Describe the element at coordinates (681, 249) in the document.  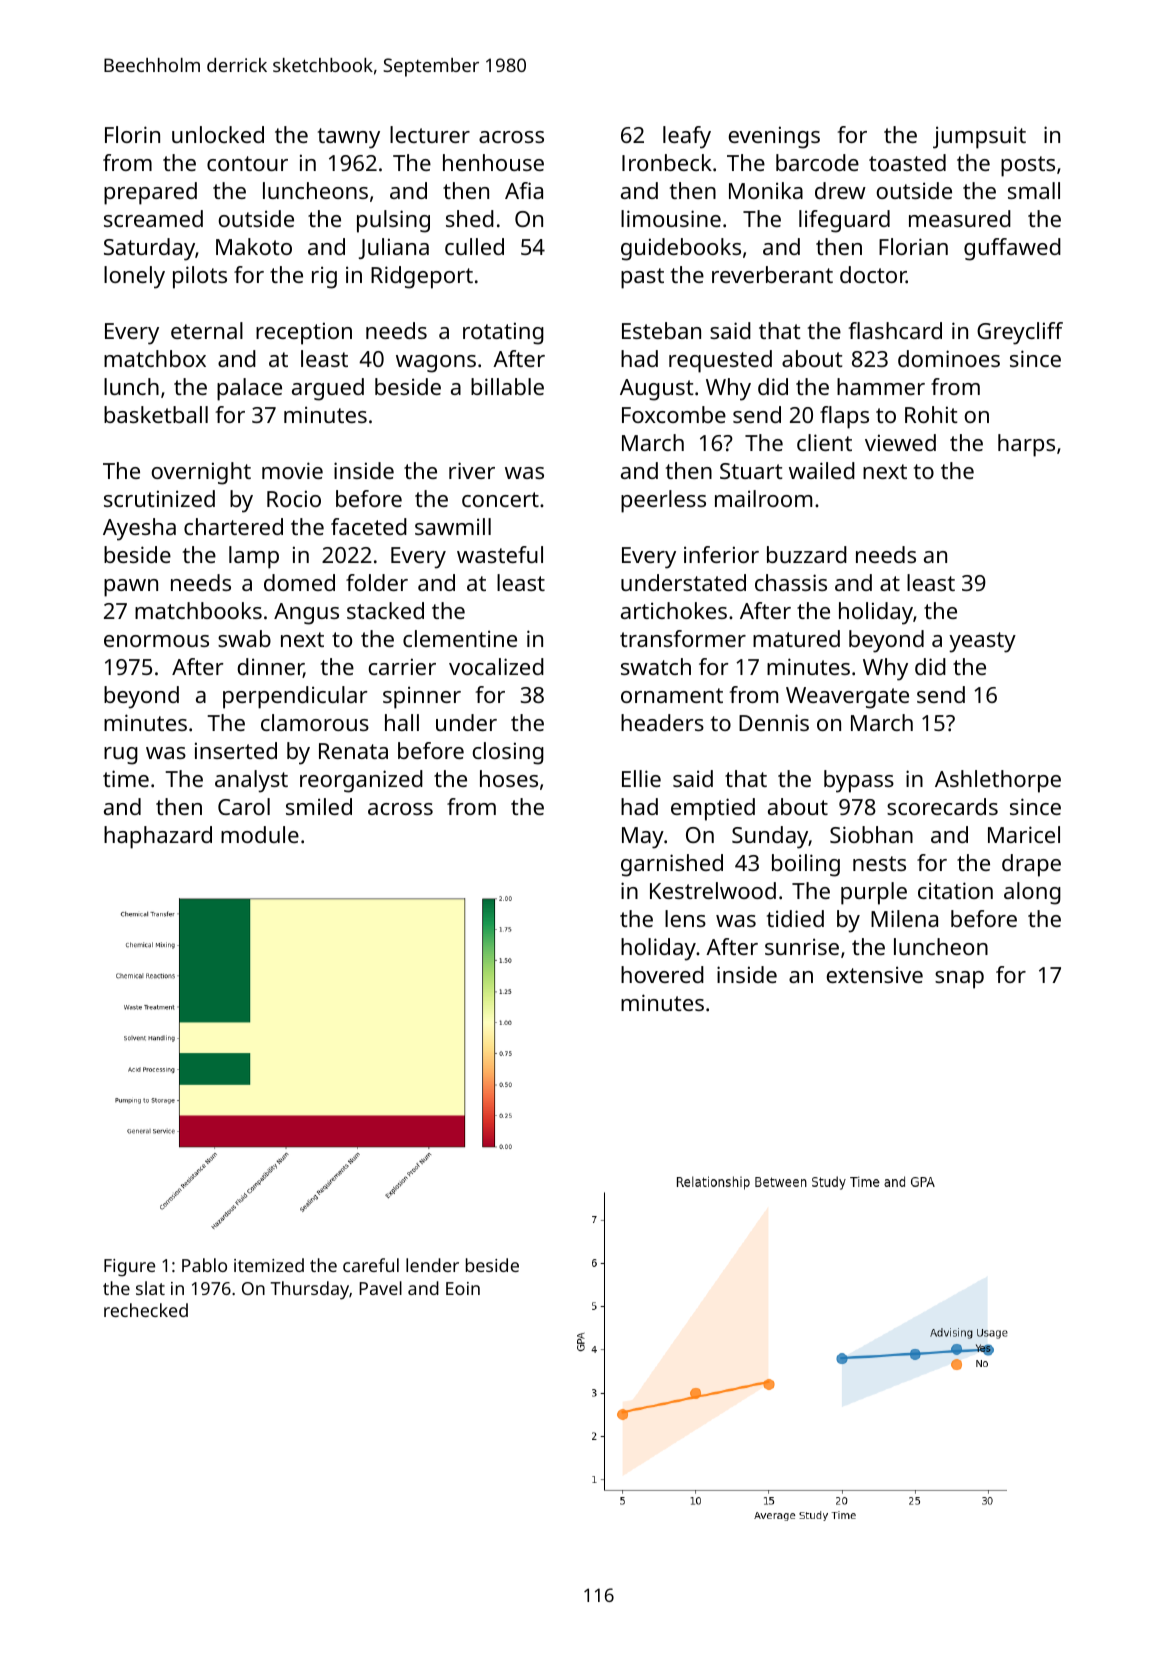
I see `guidebooks` at that location.
